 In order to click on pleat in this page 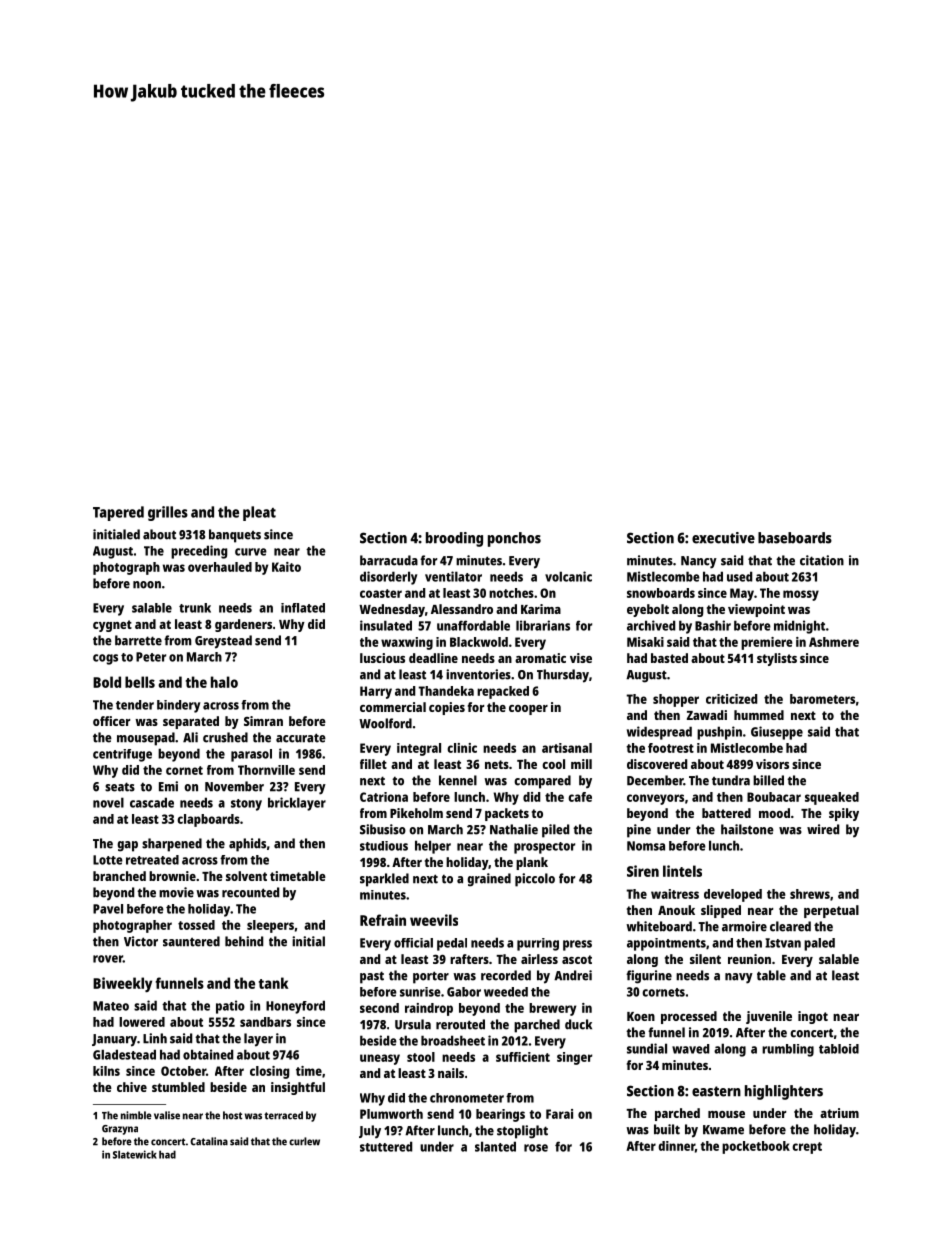, I will do `click(259, 513)`.
